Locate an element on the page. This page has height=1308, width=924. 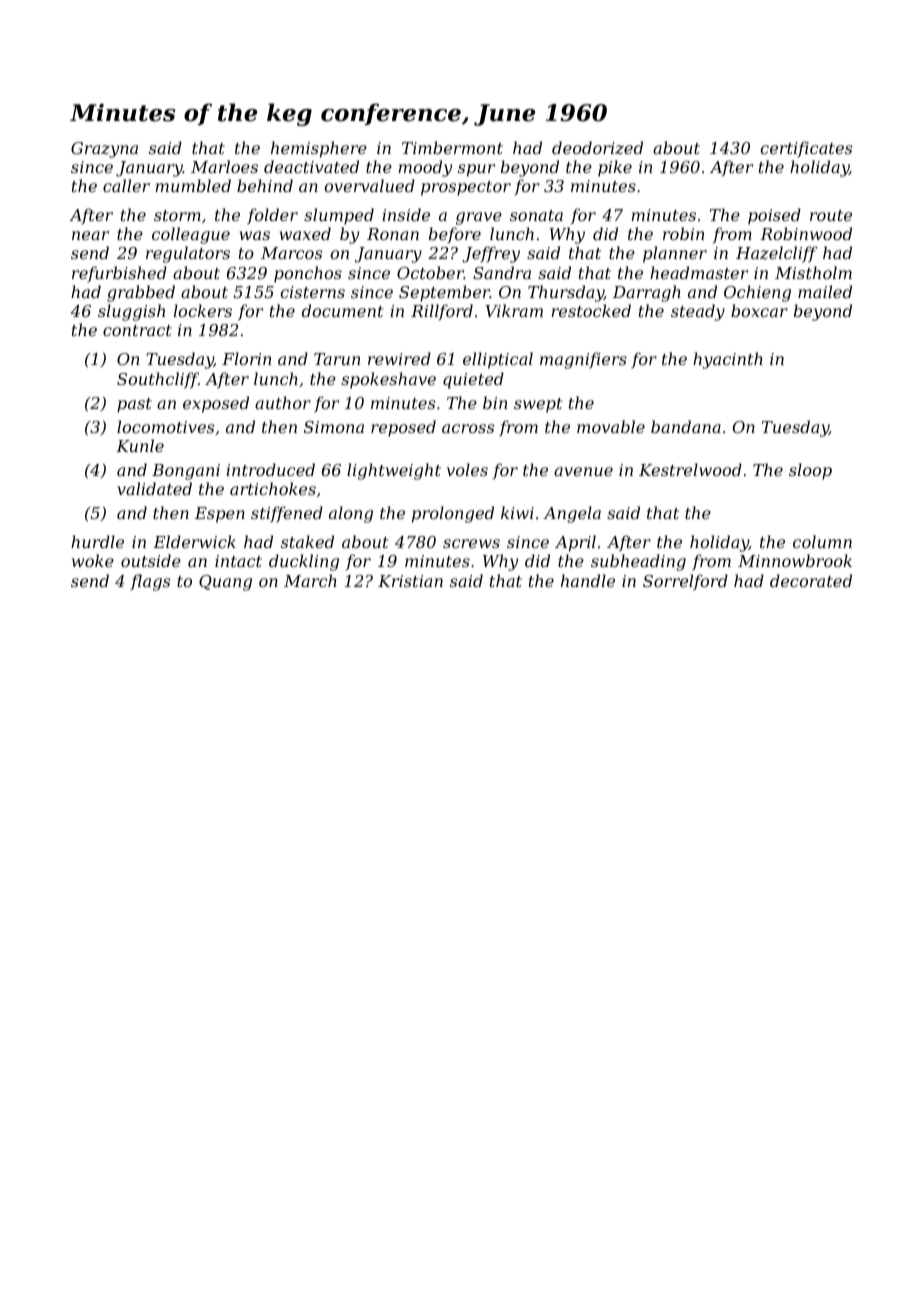
spur is located at coordinates (476, 170).
